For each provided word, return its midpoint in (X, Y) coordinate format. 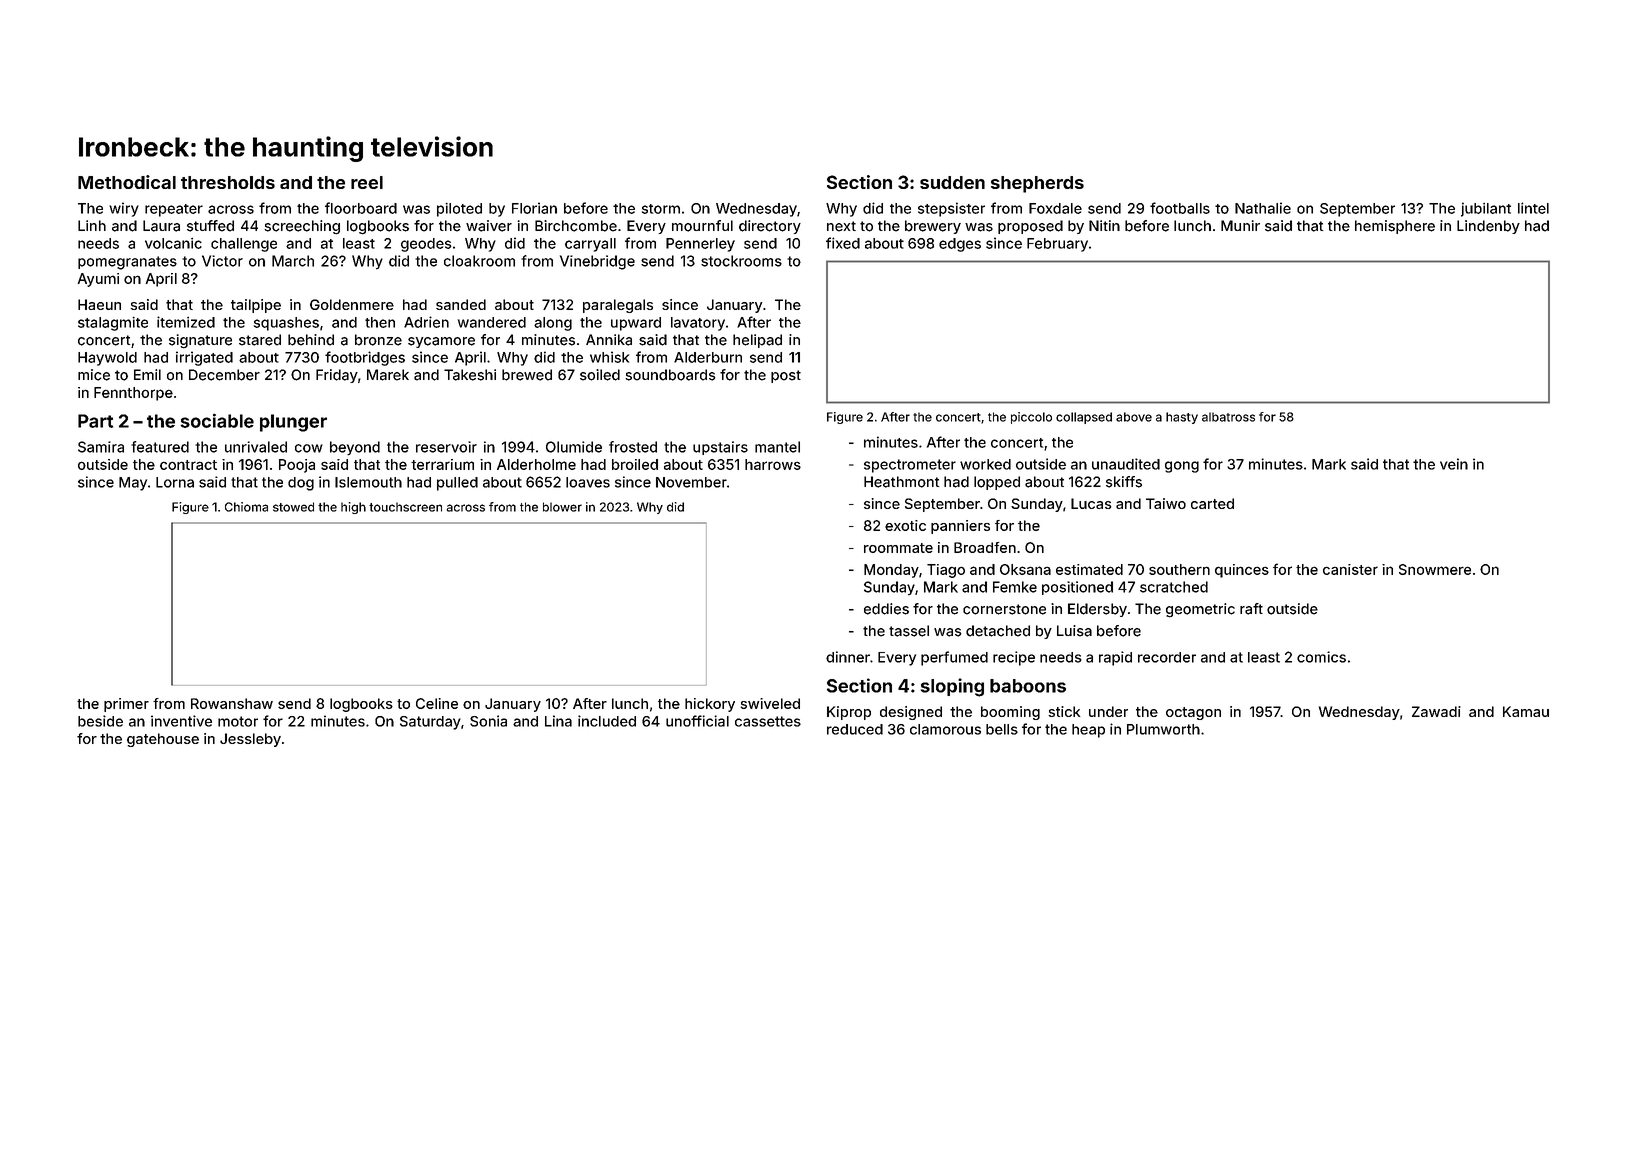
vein (1454, 464)
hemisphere (1395, 227)
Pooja (297, 466)
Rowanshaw (232, 703)
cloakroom (479, 261)
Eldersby (1097, 610)
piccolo (1031, 418)
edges (960, 245)
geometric (1200, 610)
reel (367, 182)
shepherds (1037, 184)
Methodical (127, 182)
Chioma (246, 507)
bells (1002, 729)
